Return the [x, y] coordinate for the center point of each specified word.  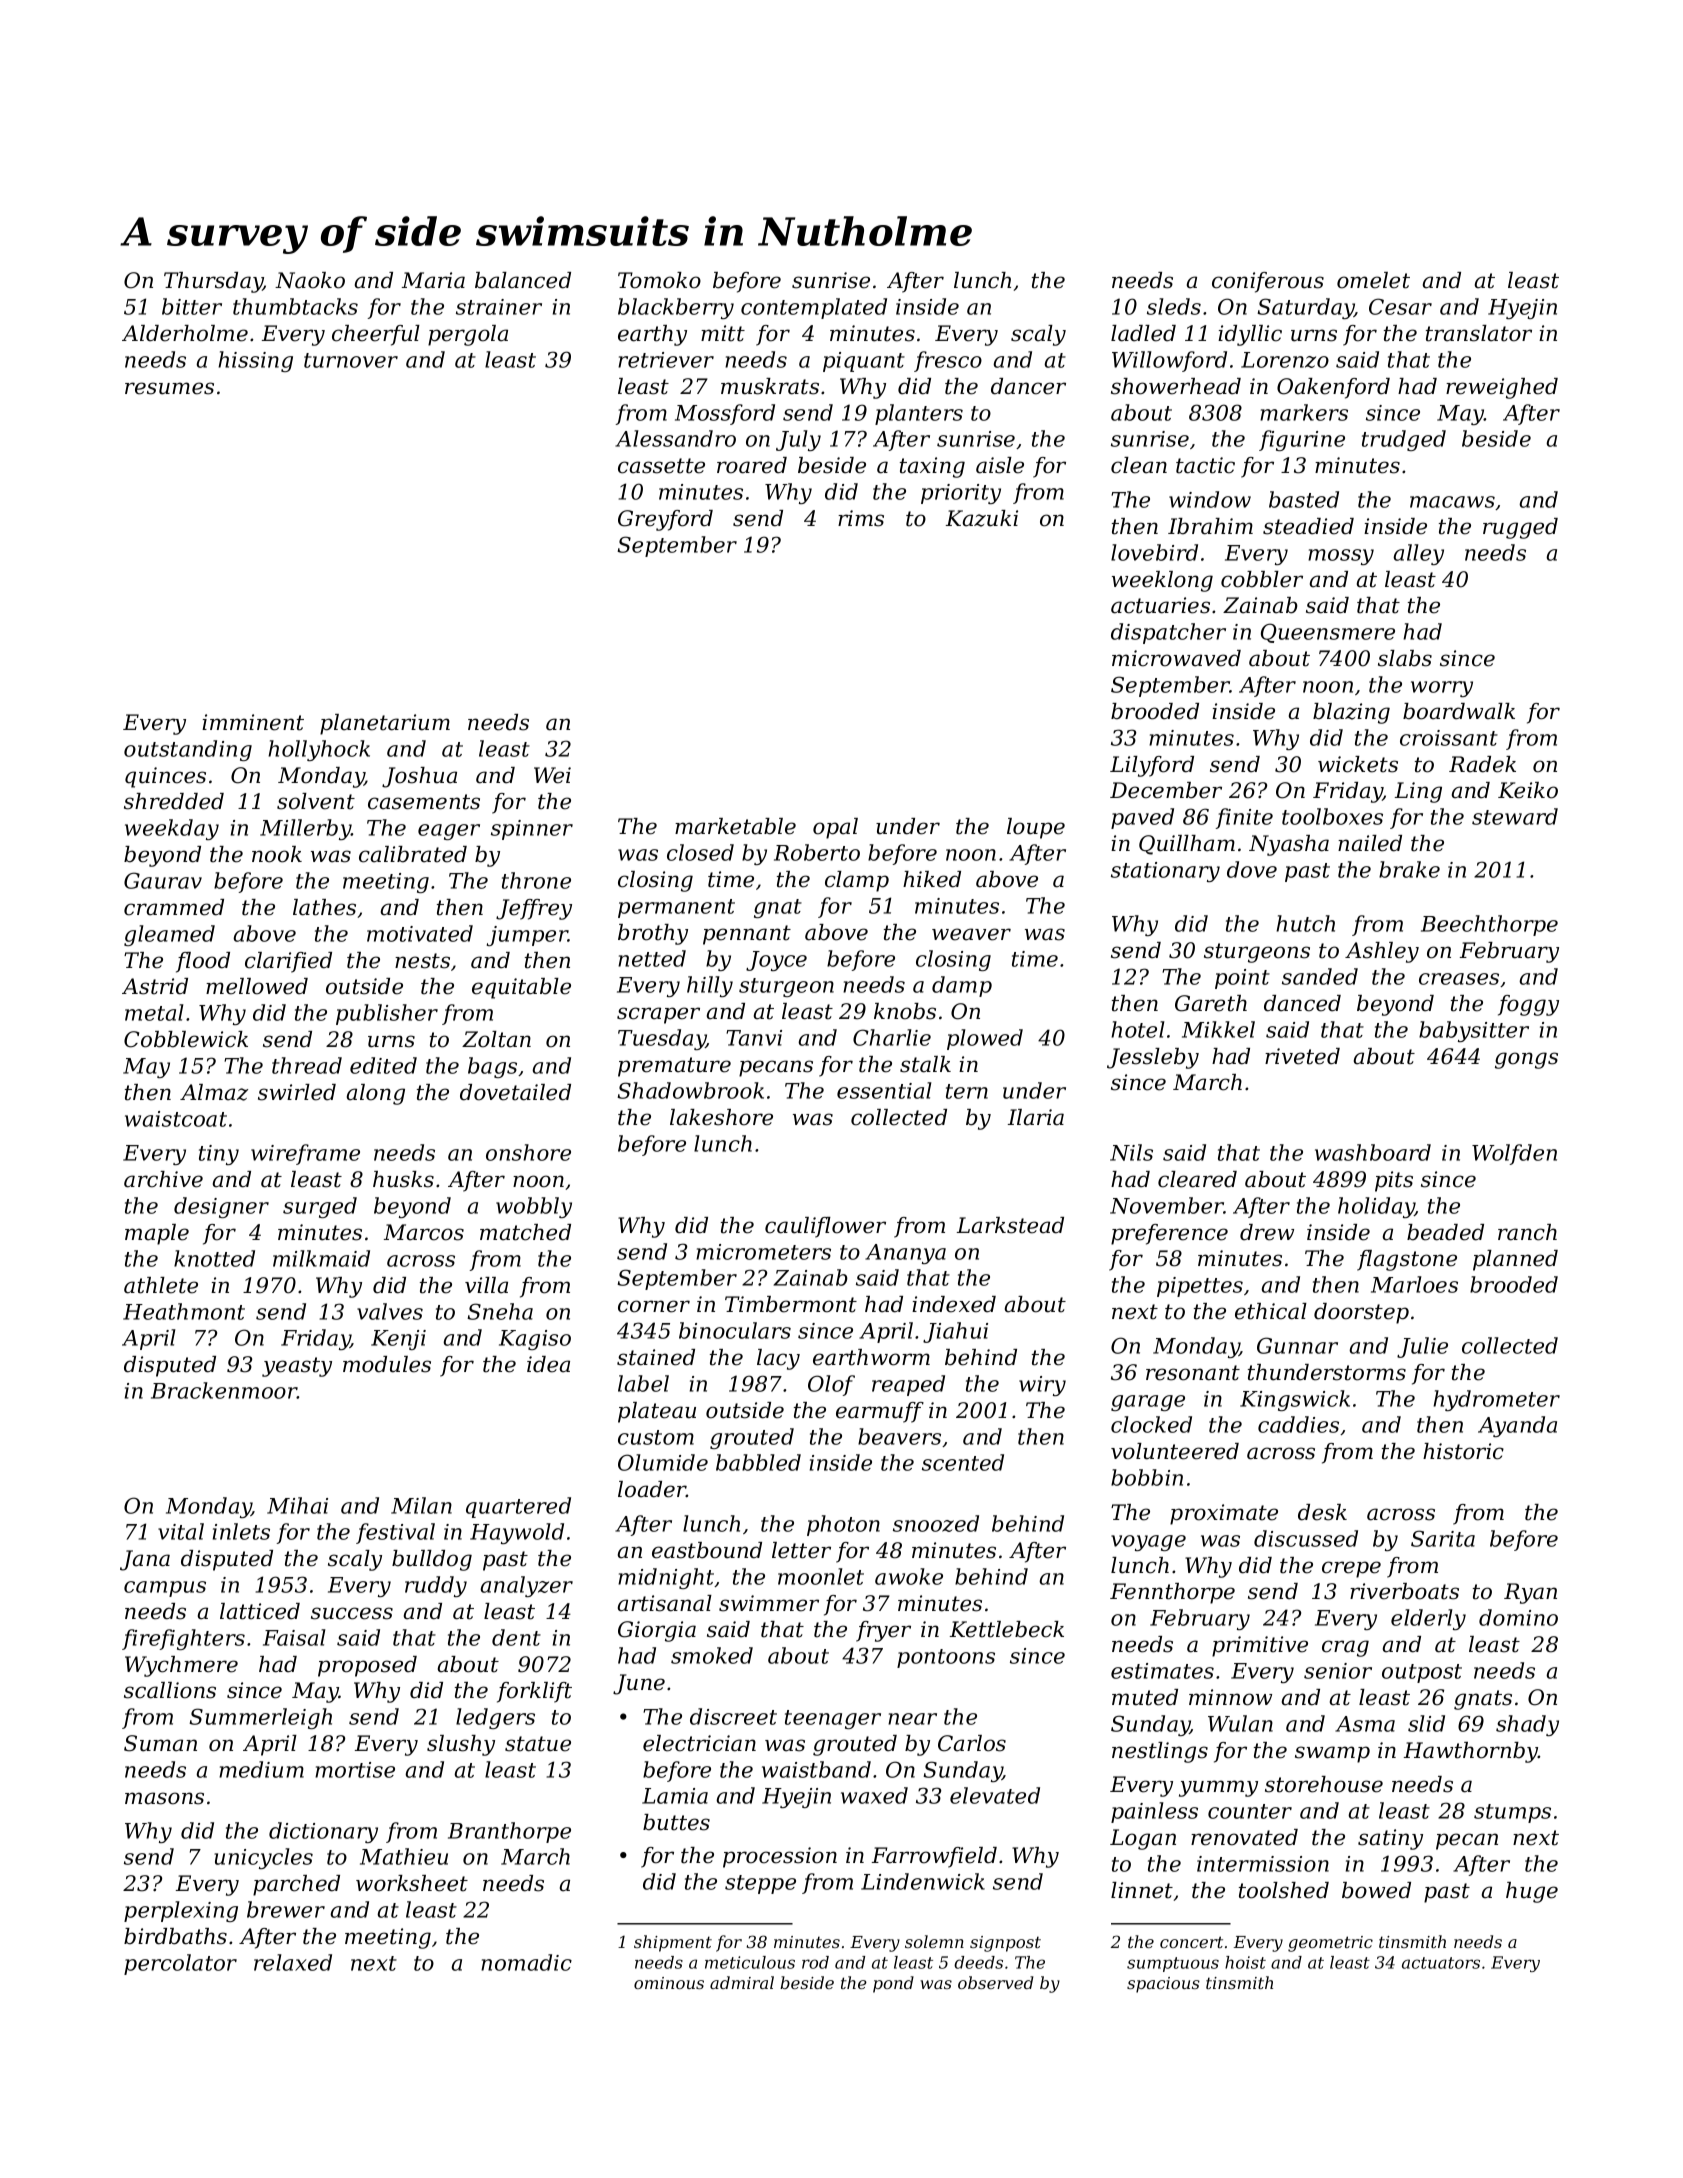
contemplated [814, 308]
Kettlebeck [1007, 1629]
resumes [169, 388]
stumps [1512, 1813]
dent [516, 1637]
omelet [1373, 280]
